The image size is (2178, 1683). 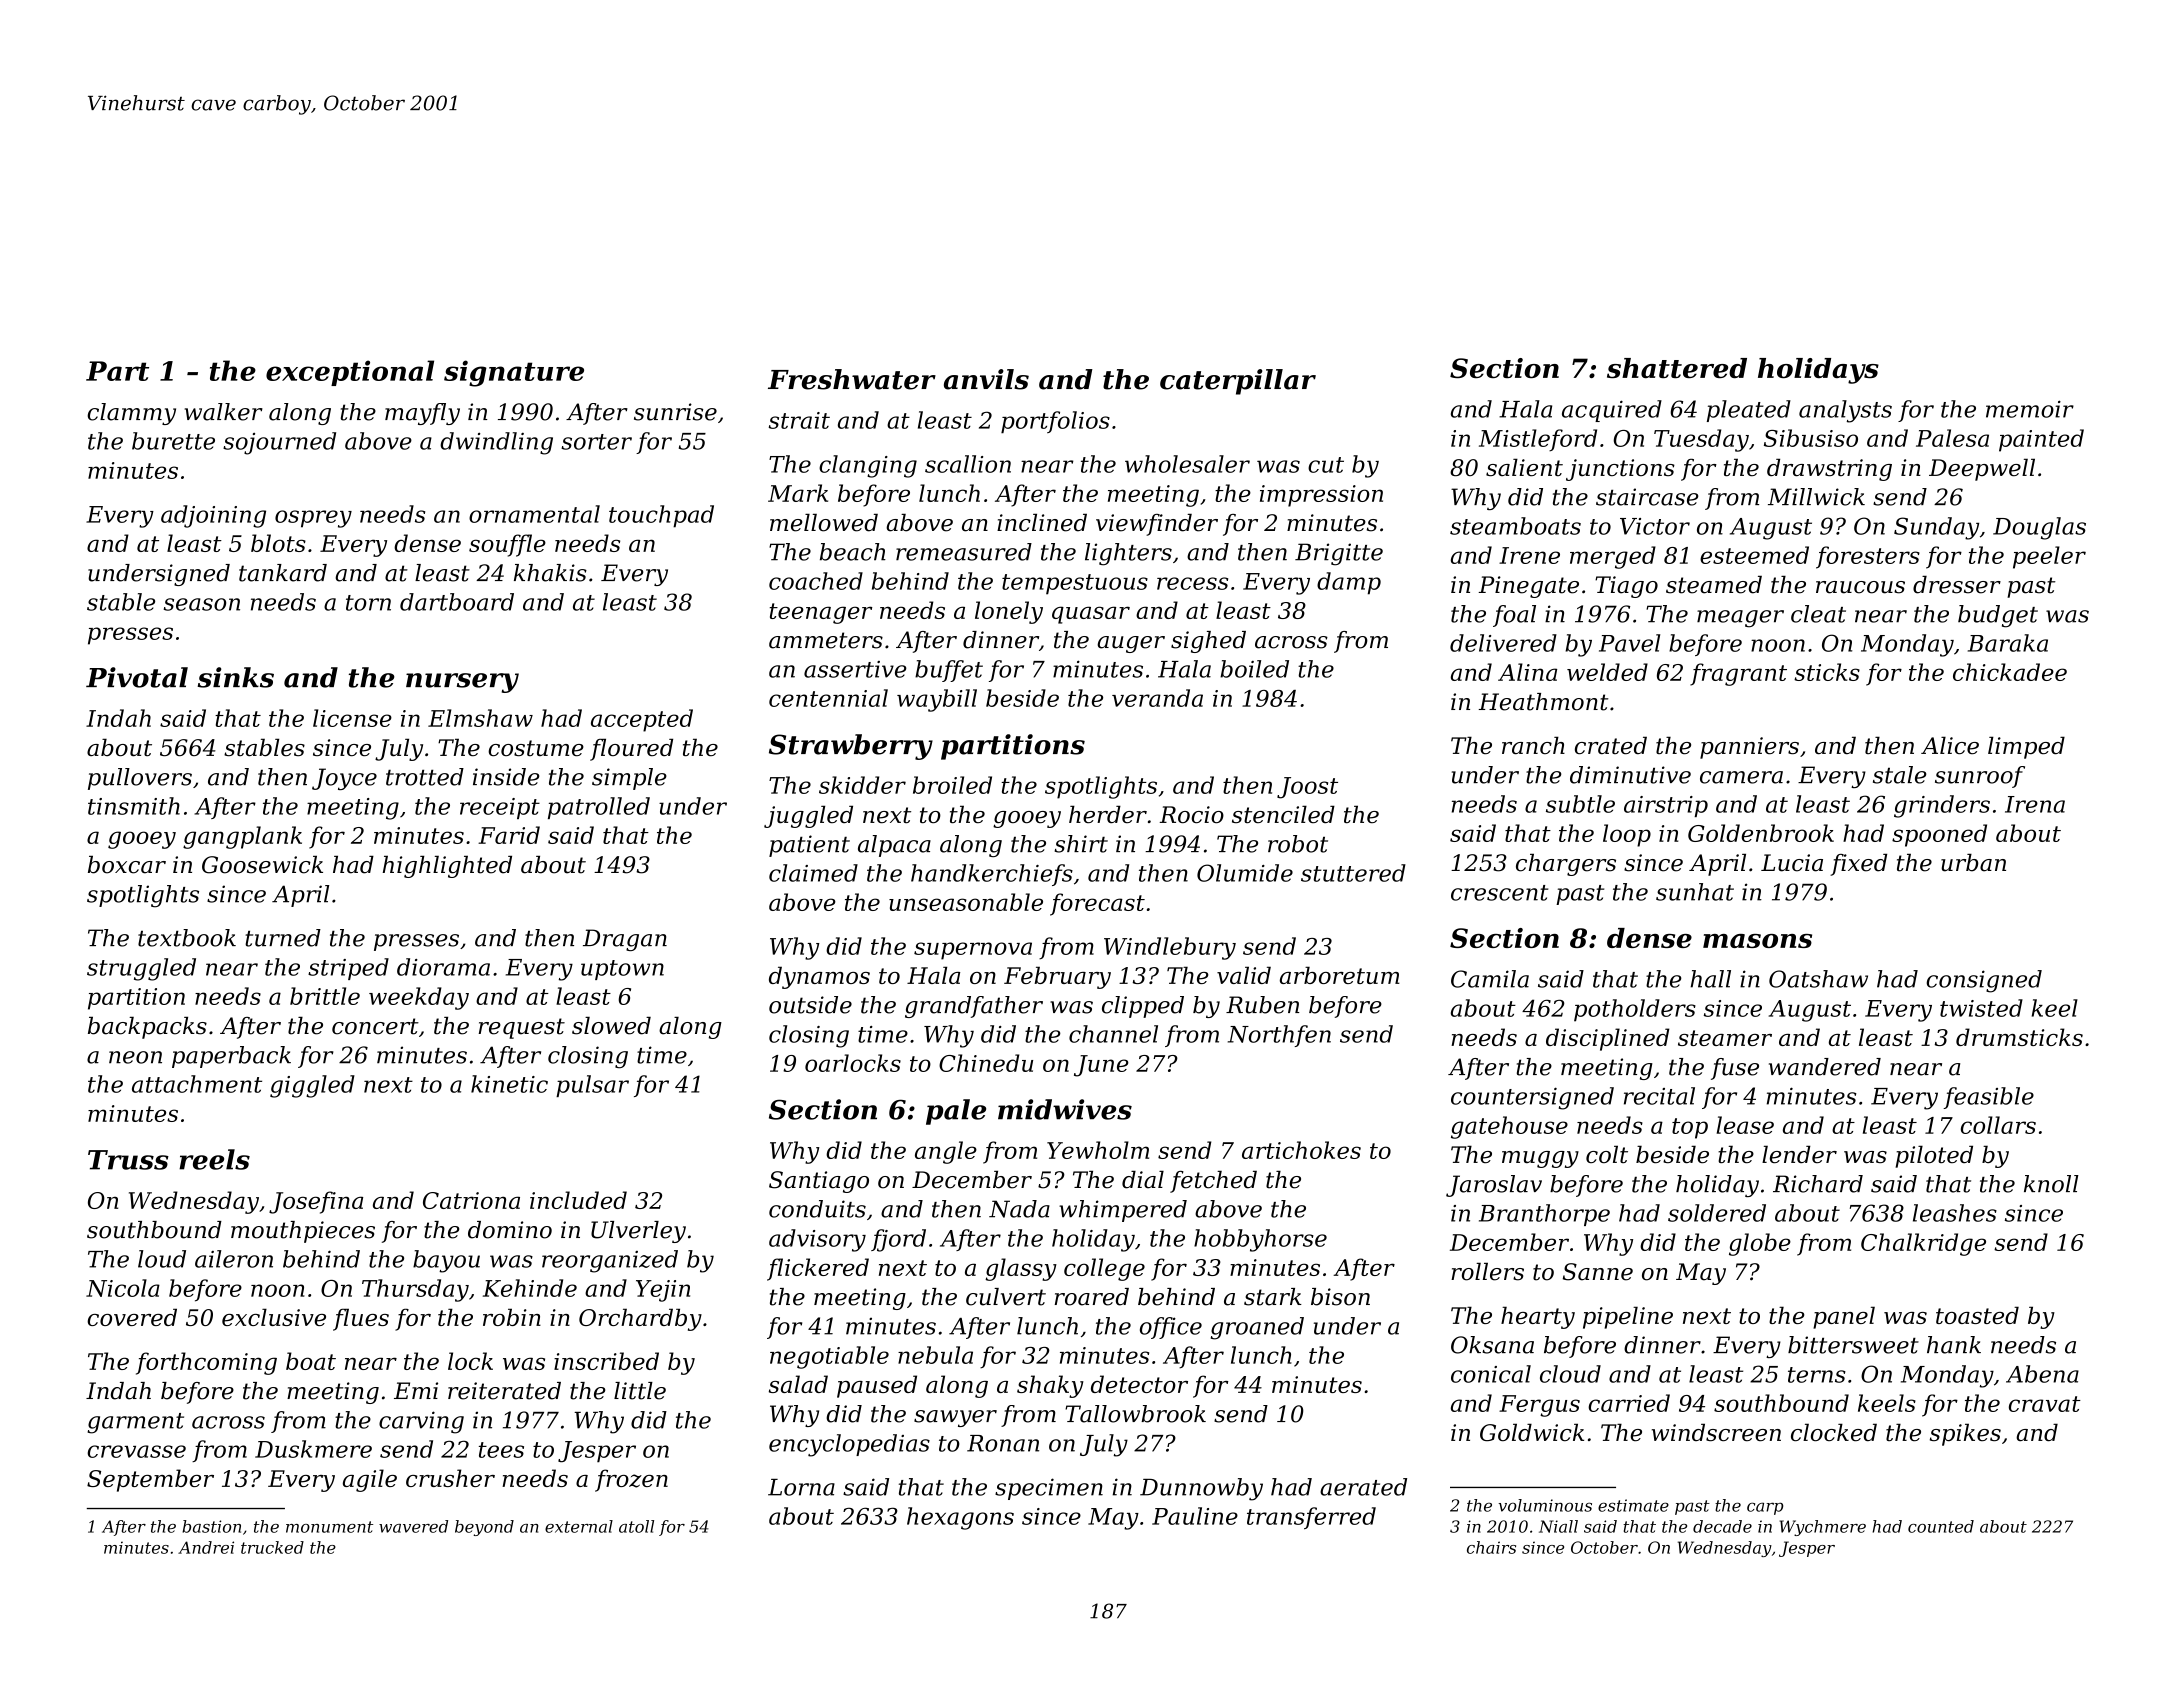 I want to click on damp, so click(x=1349, y=583).
